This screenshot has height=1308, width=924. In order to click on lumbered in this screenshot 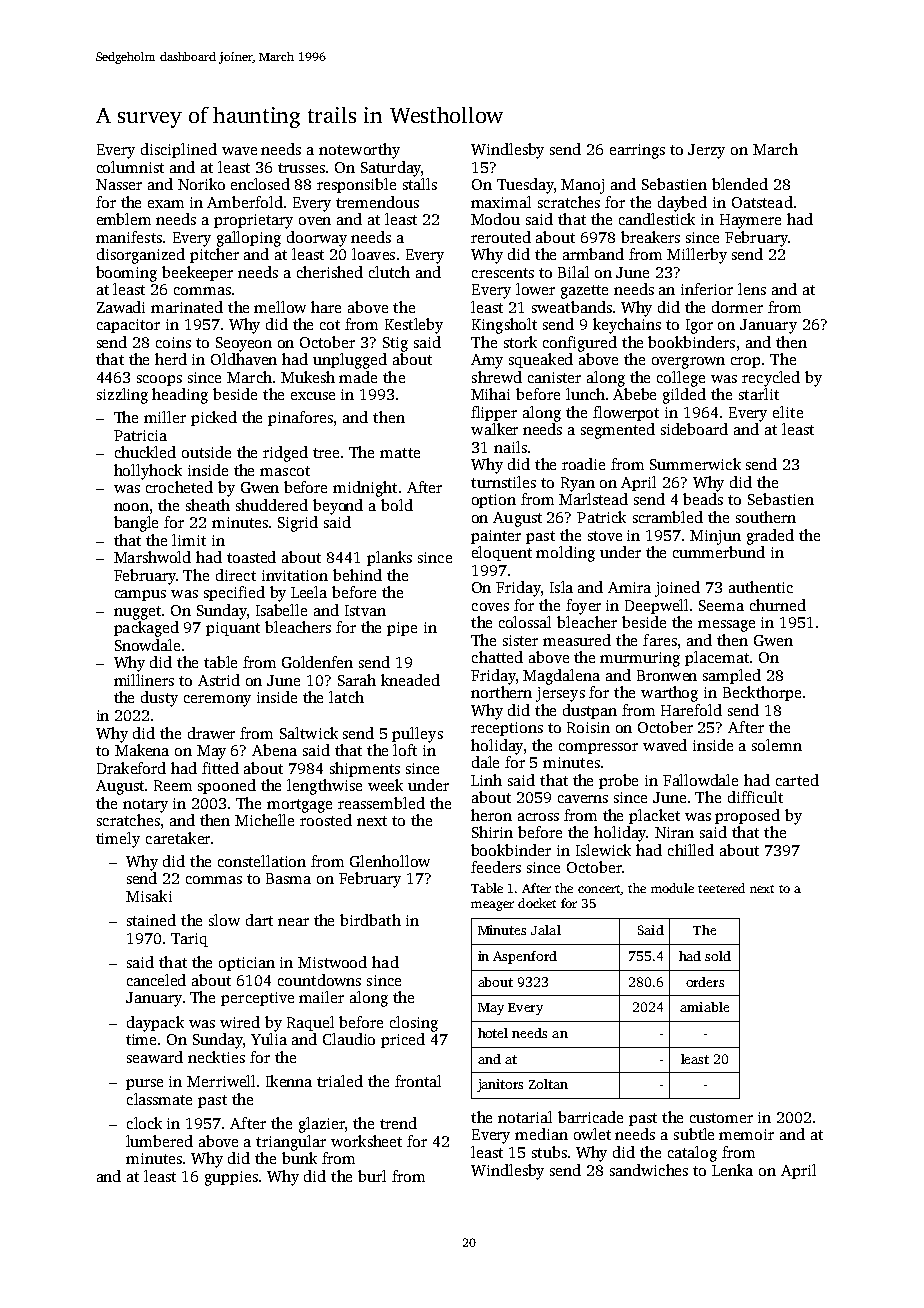, I will do `click(159, 1141)`.
